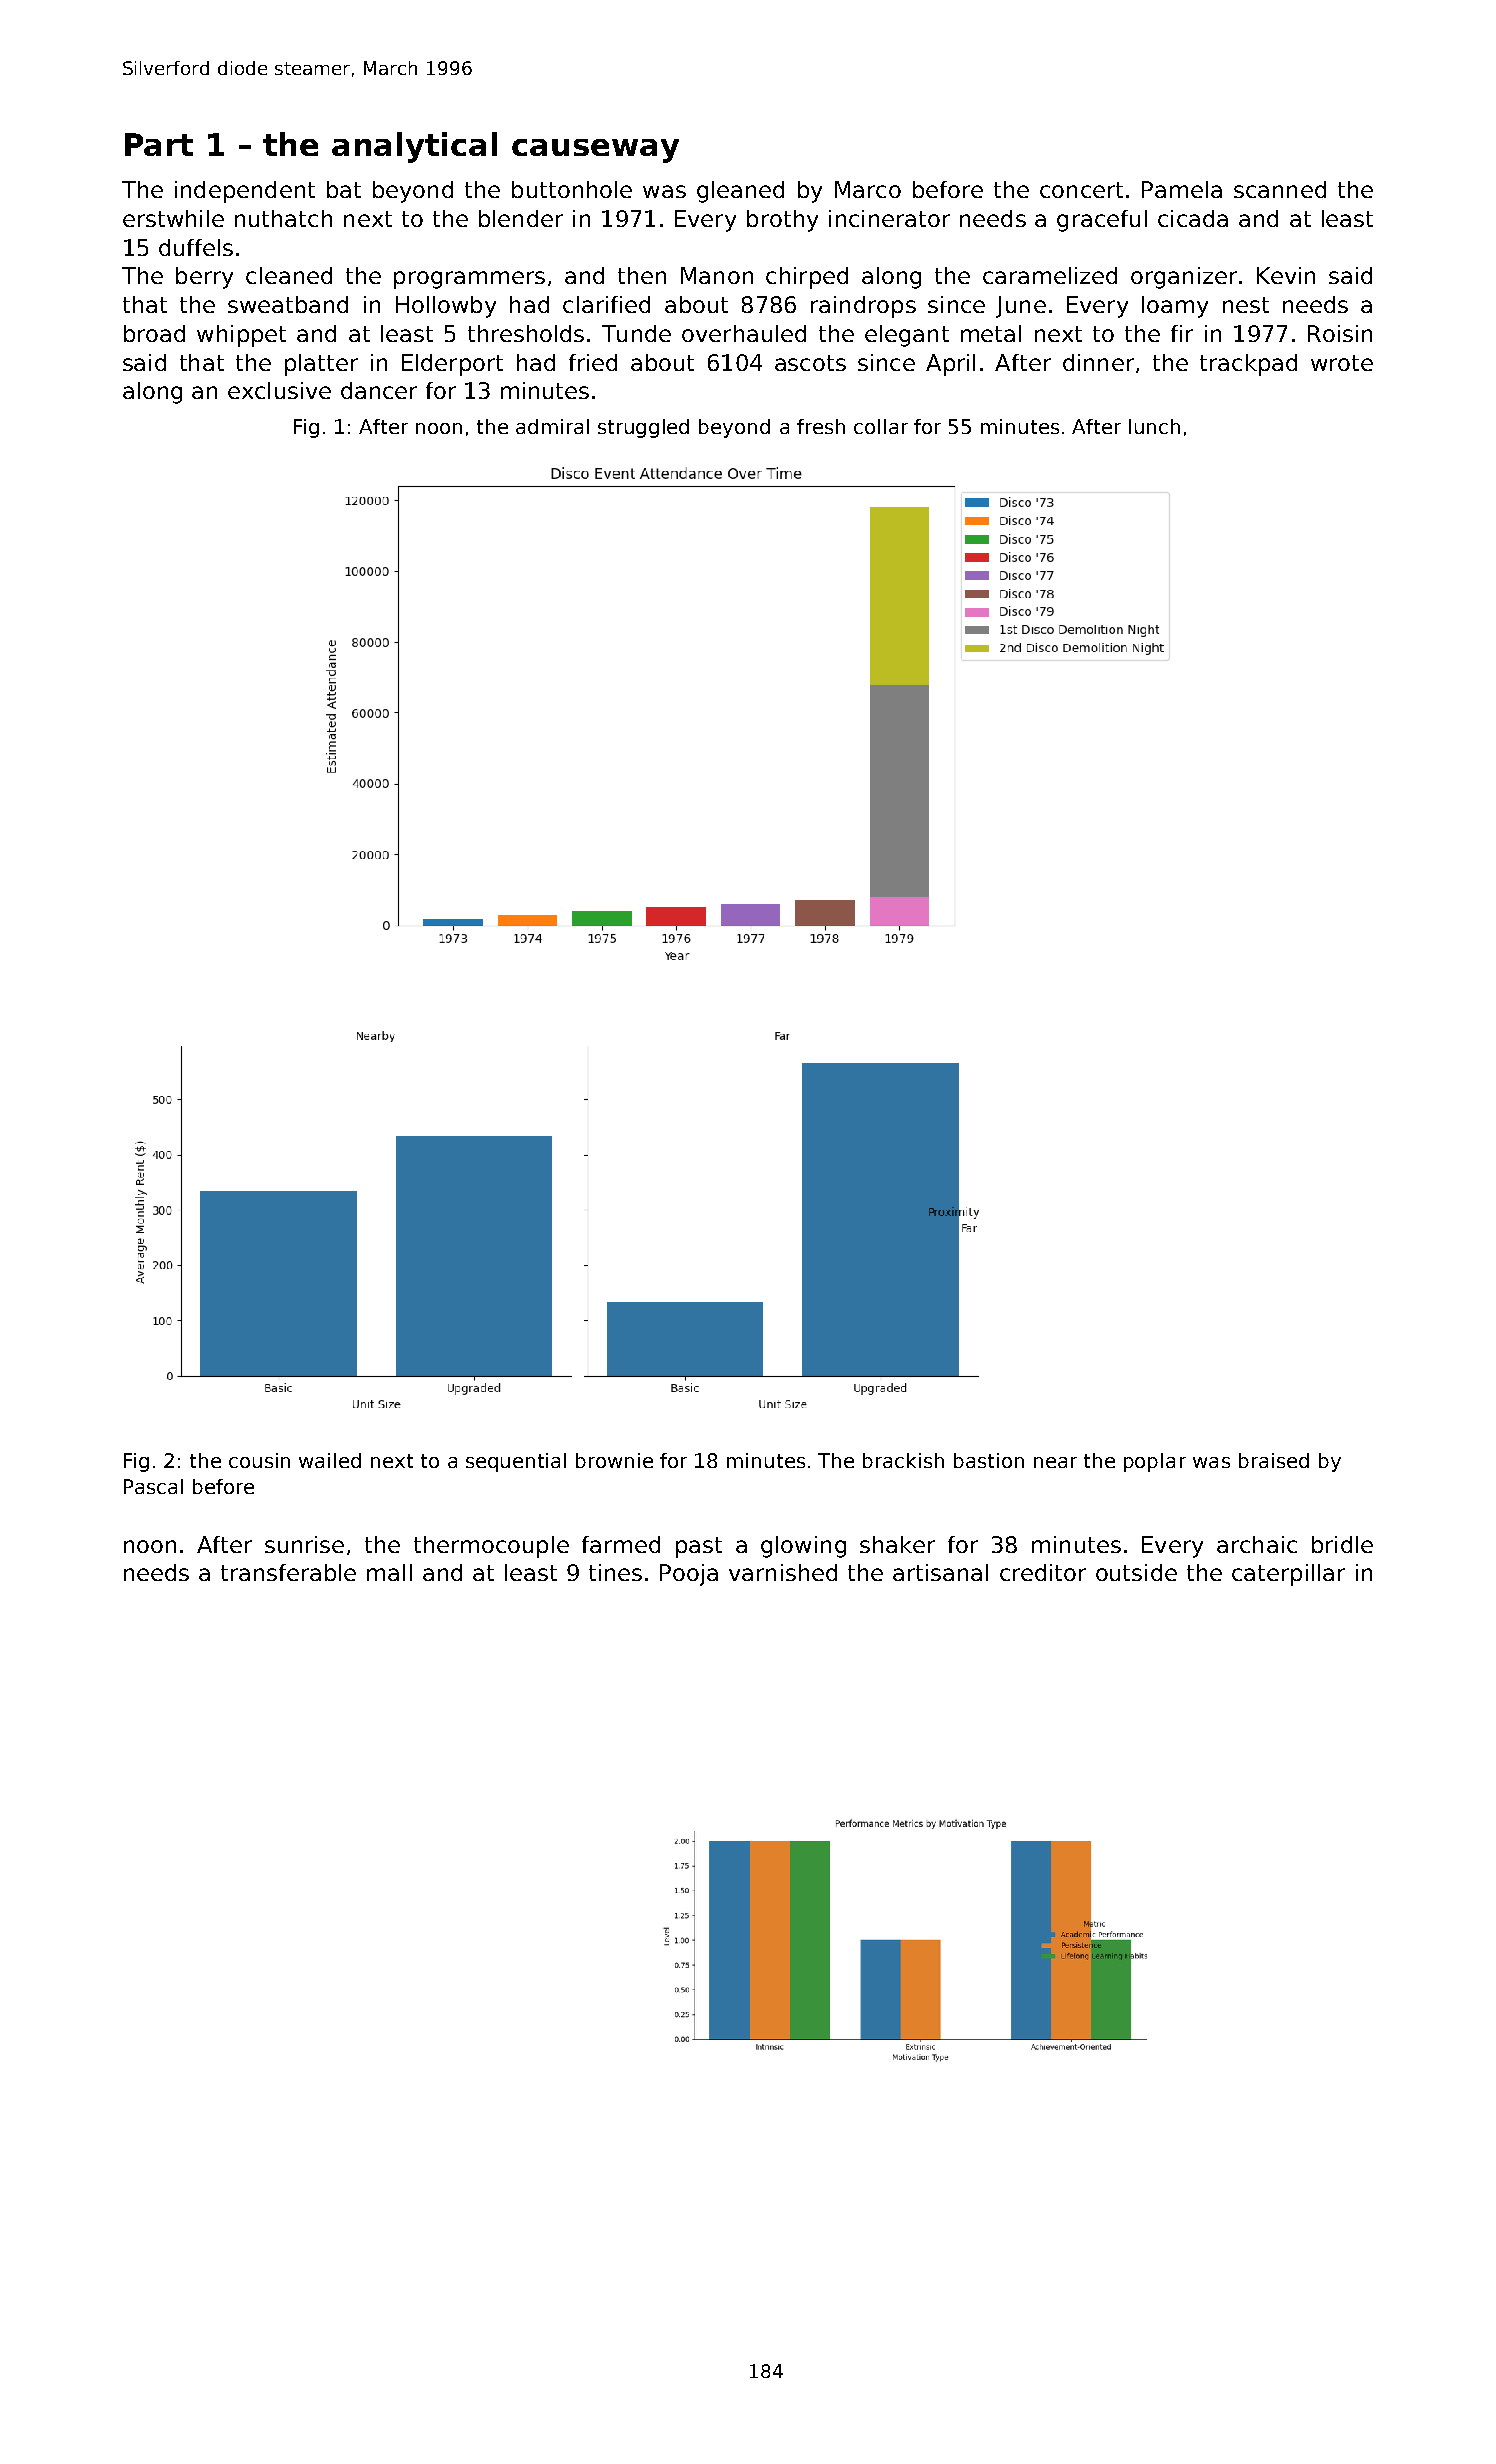  Describe the element at coordinates (288, 1572) in the screenshot. I see `transferable` at that location.
